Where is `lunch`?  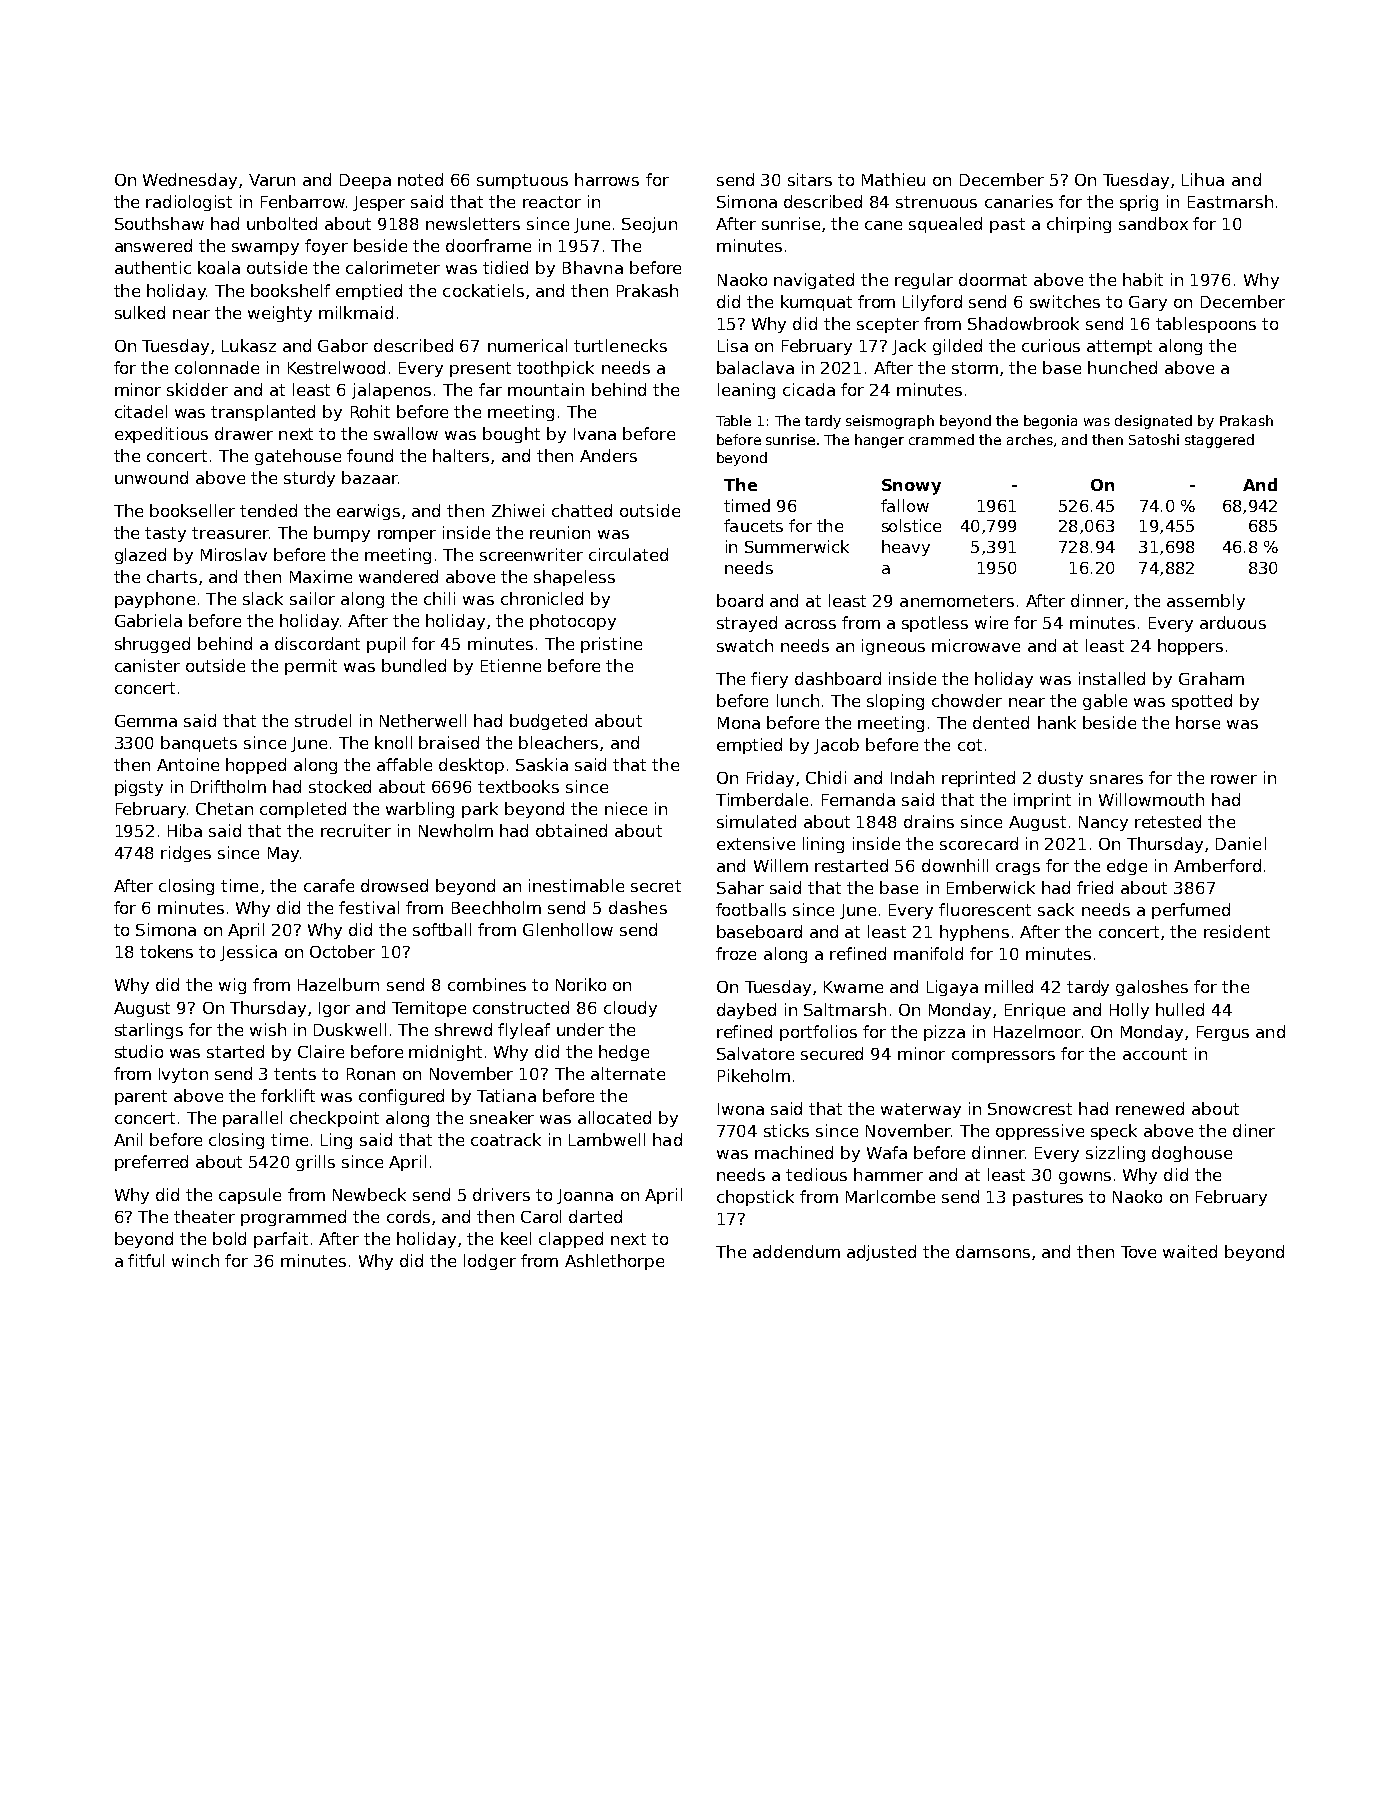 lunch is located at coordinates (798, 700).
